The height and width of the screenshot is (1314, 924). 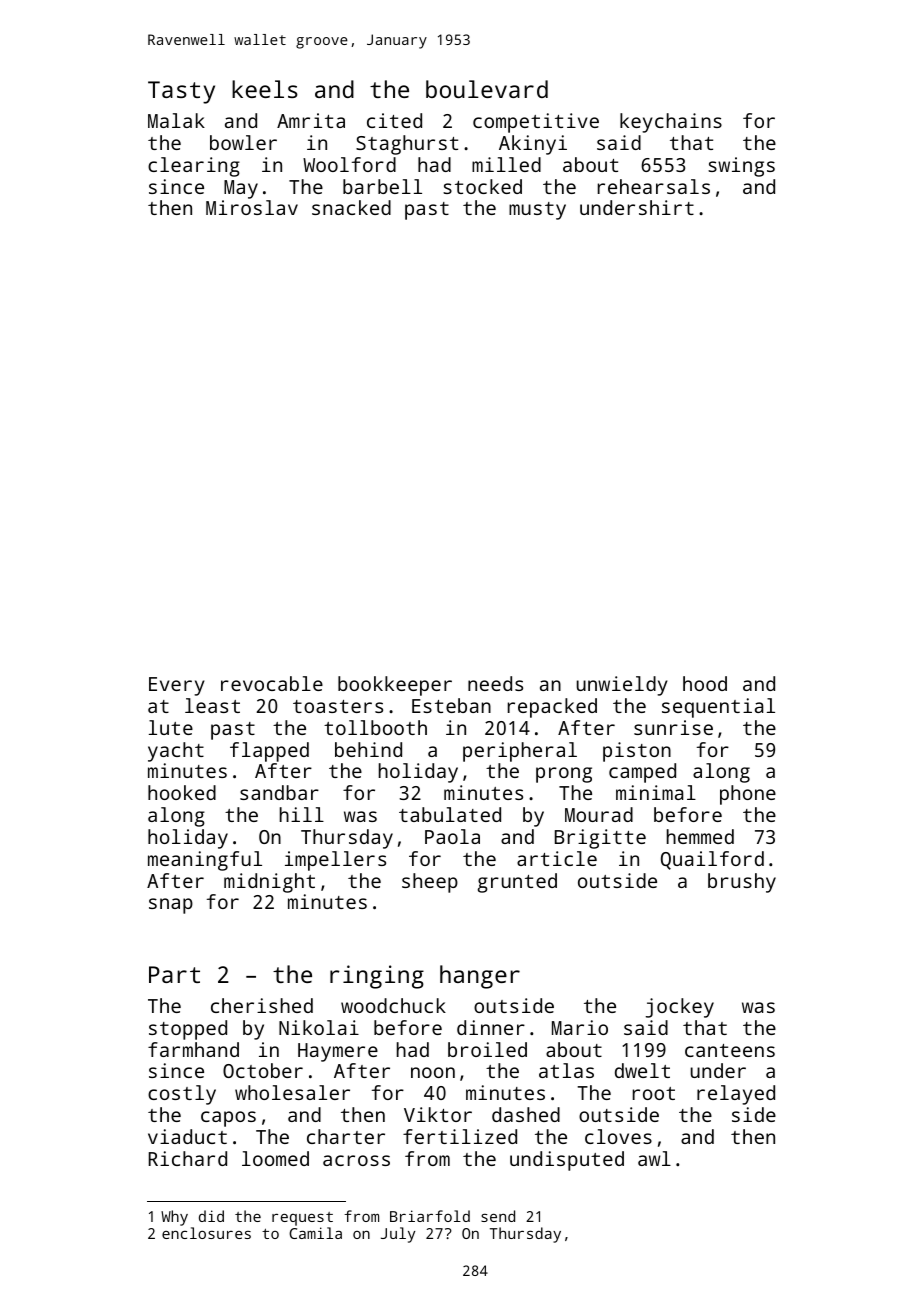 What do you see at coordinates (430, 1216) in the screenshot?
I see `Briarfold` at bounding box center [430, 1216].
